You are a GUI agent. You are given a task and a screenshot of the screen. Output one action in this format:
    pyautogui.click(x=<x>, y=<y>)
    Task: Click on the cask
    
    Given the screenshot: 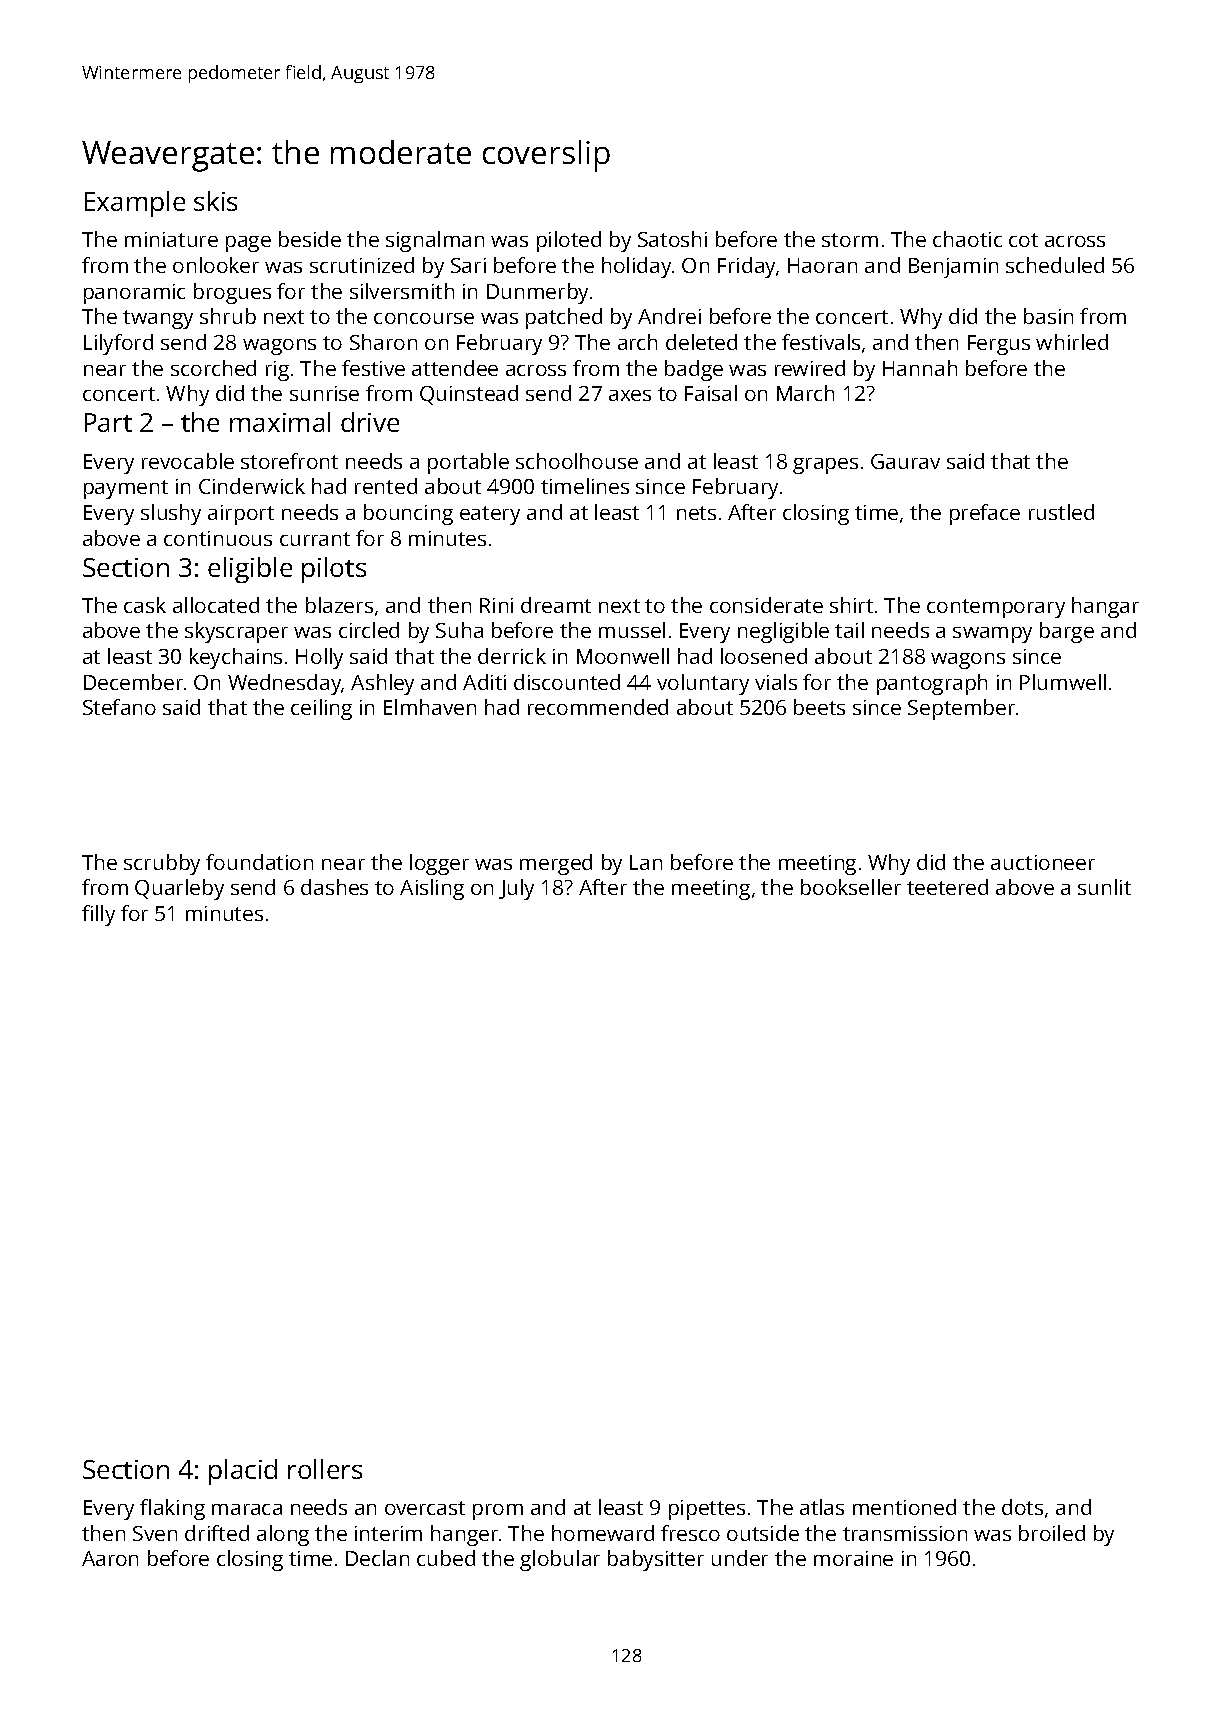 What is the action you would take?
    pyautogui.click(x=145, y=605)
